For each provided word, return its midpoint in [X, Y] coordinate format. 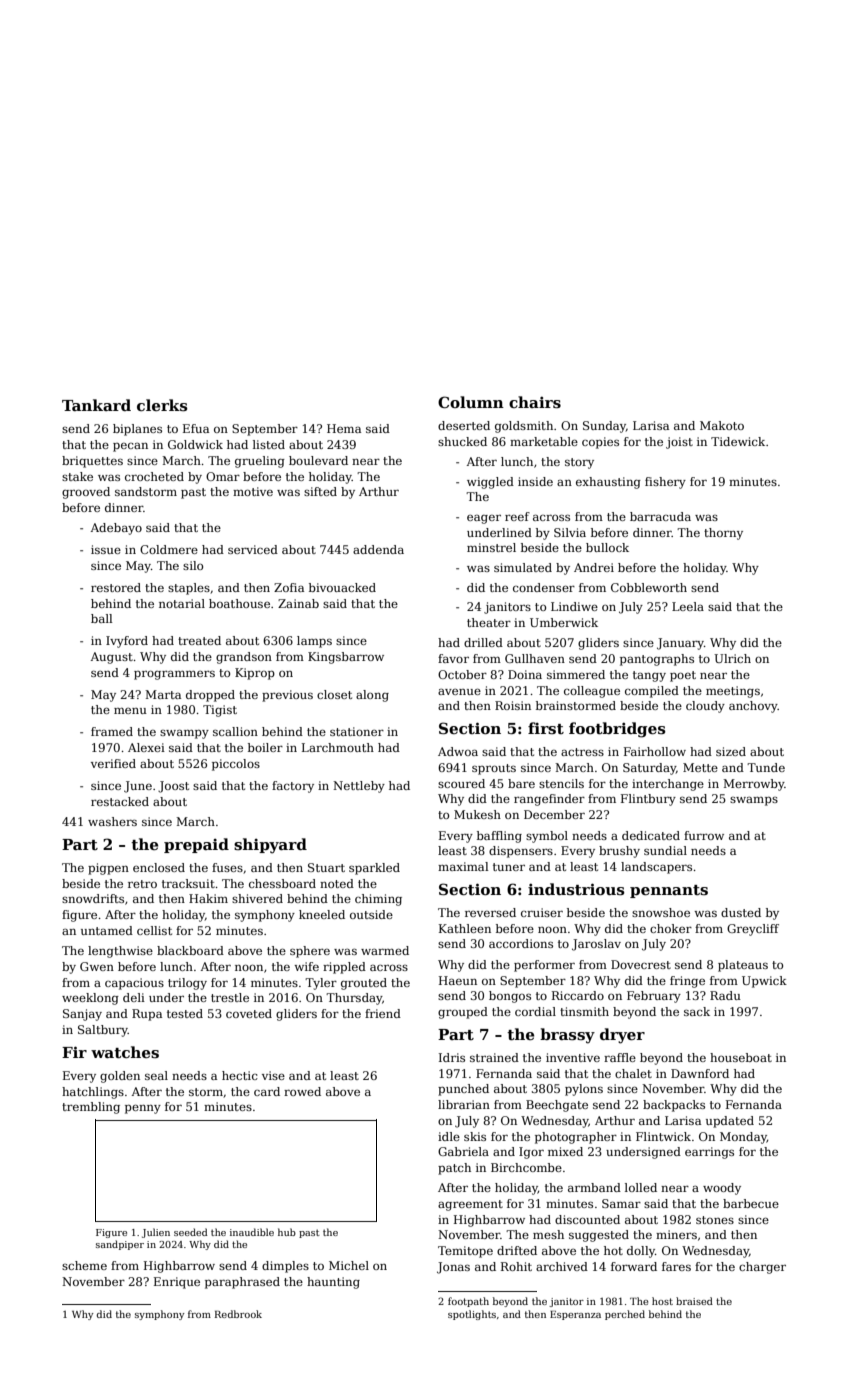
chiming [378, 900]
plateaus [743, 966]
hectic [240, 1075]
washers [112, 821]
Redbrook [238, 1314]
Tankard [96, 405]
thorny [723, 534]
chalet [633, 1073]
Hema [344, 428]
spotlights [472, 1315]
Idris [452, 1057]
